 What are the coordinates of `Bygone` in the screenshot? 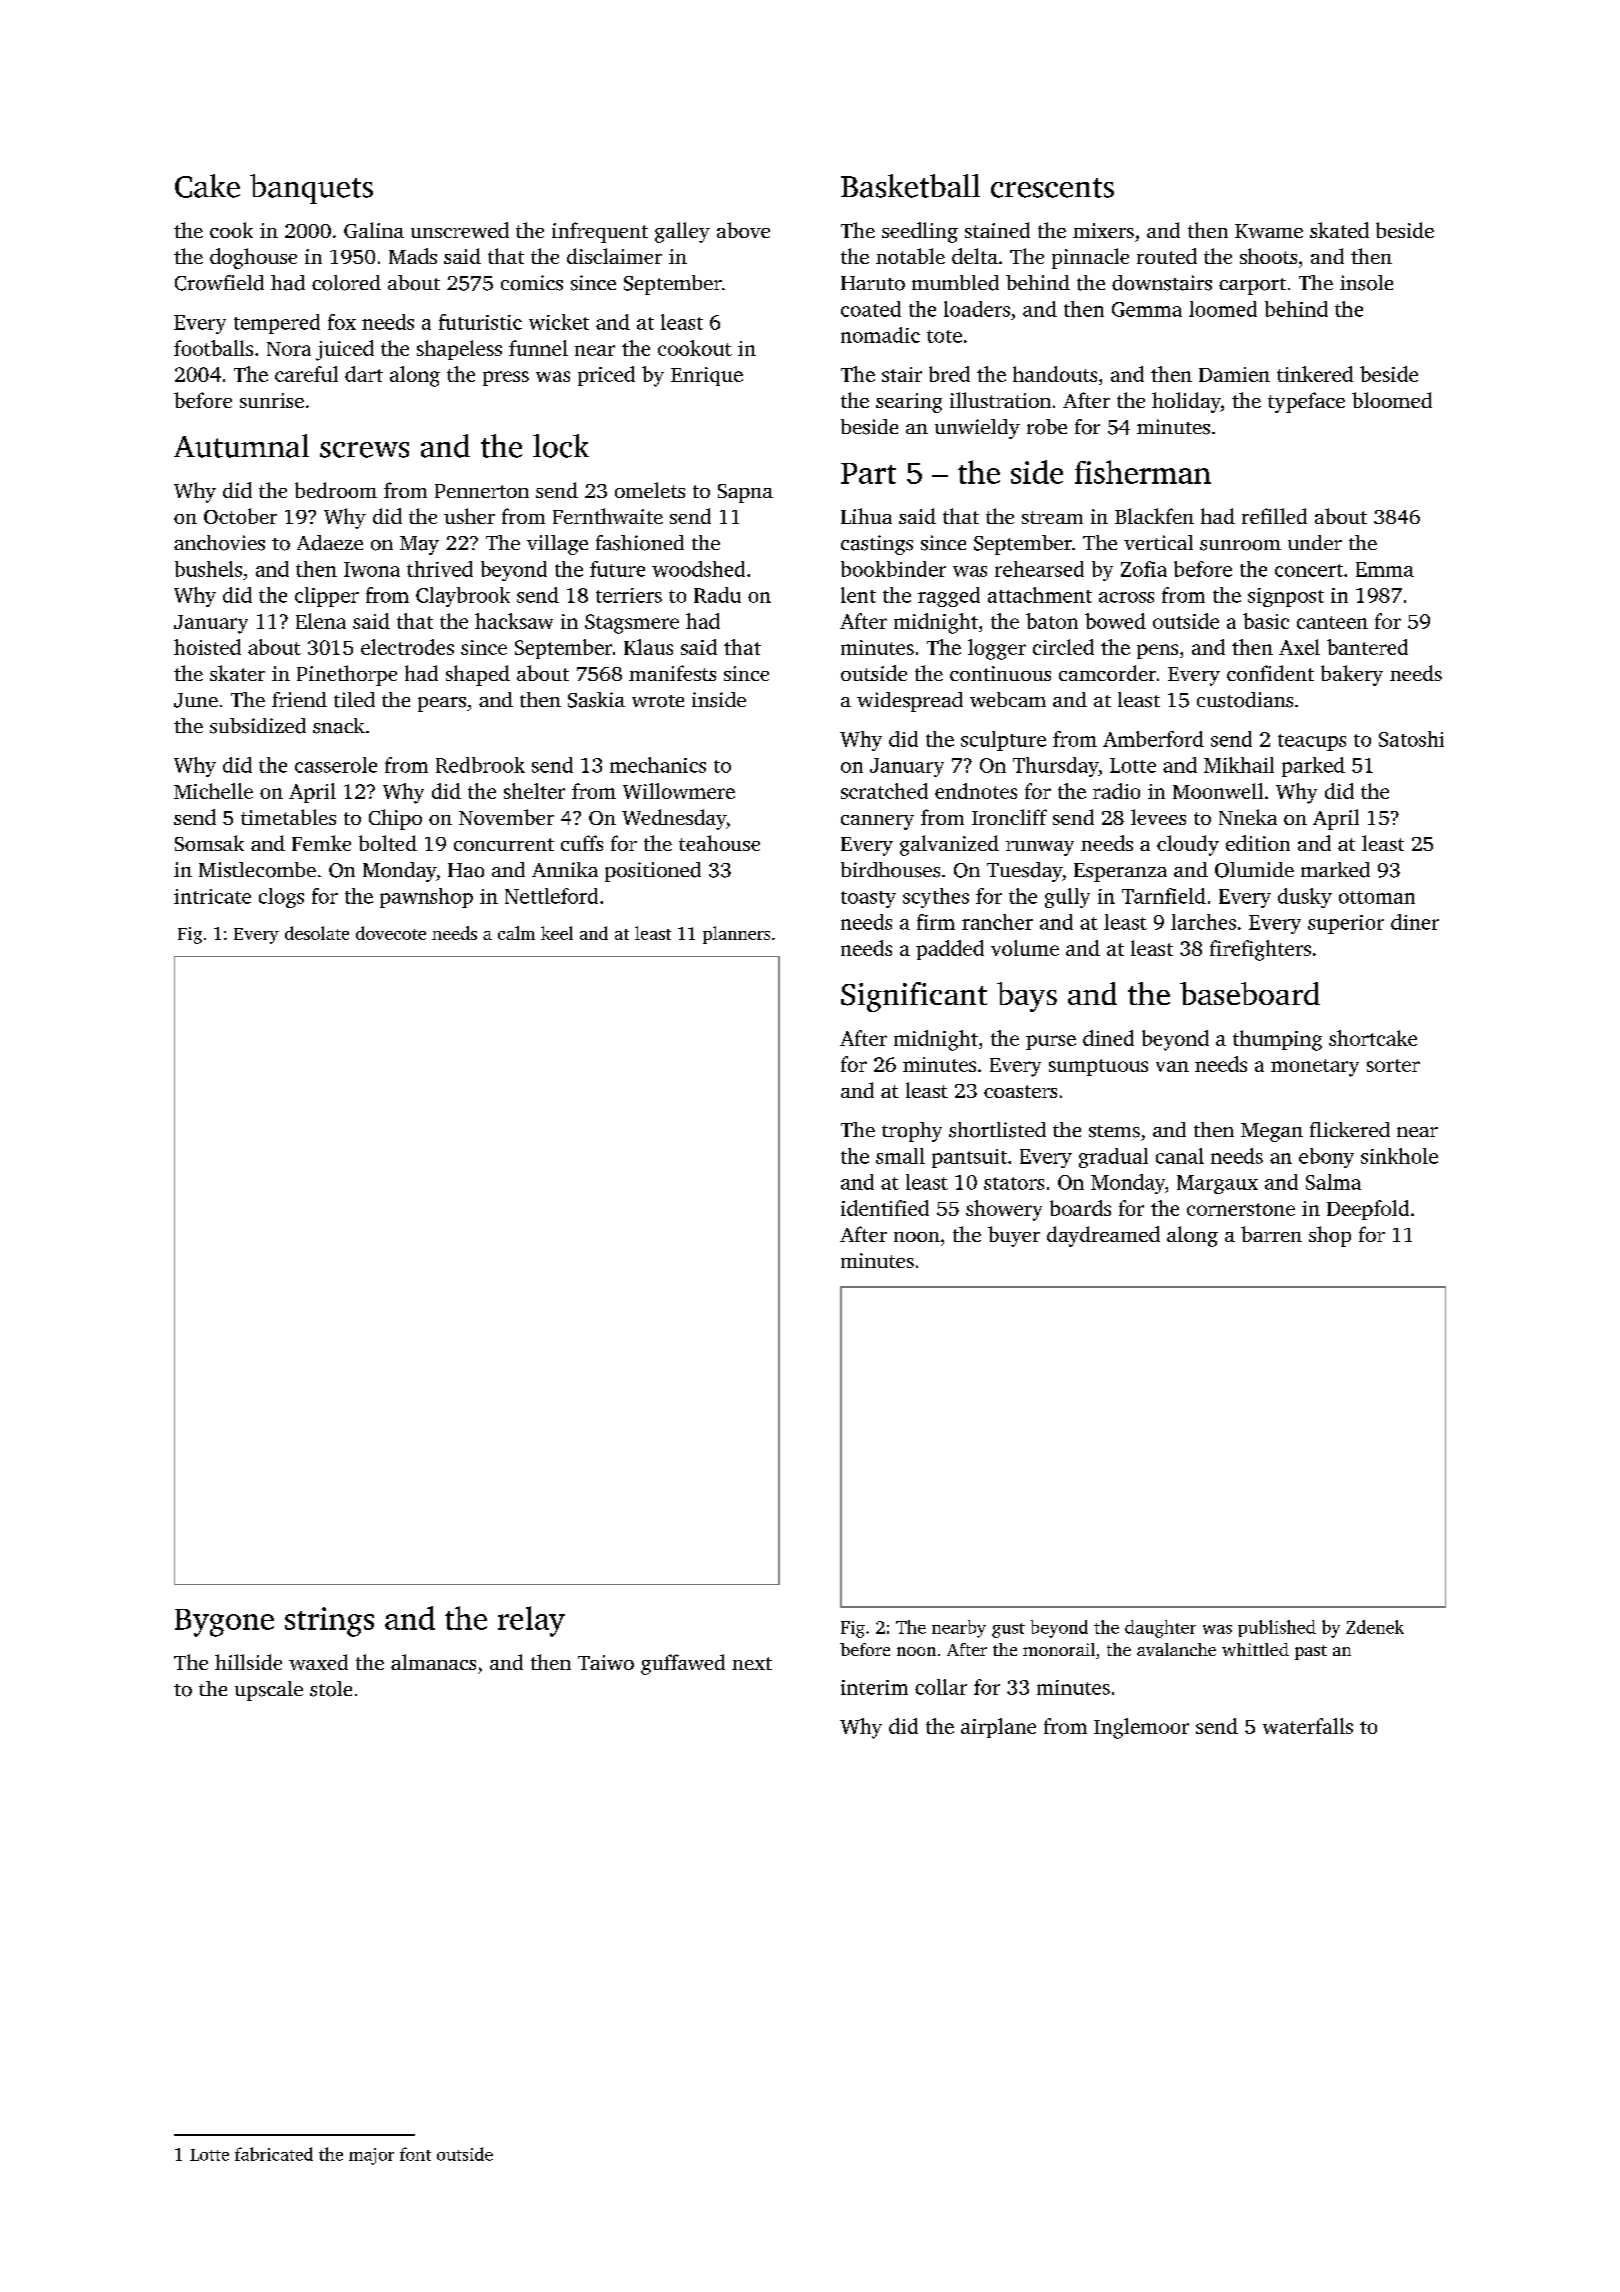 It's located at (224, 1623).
